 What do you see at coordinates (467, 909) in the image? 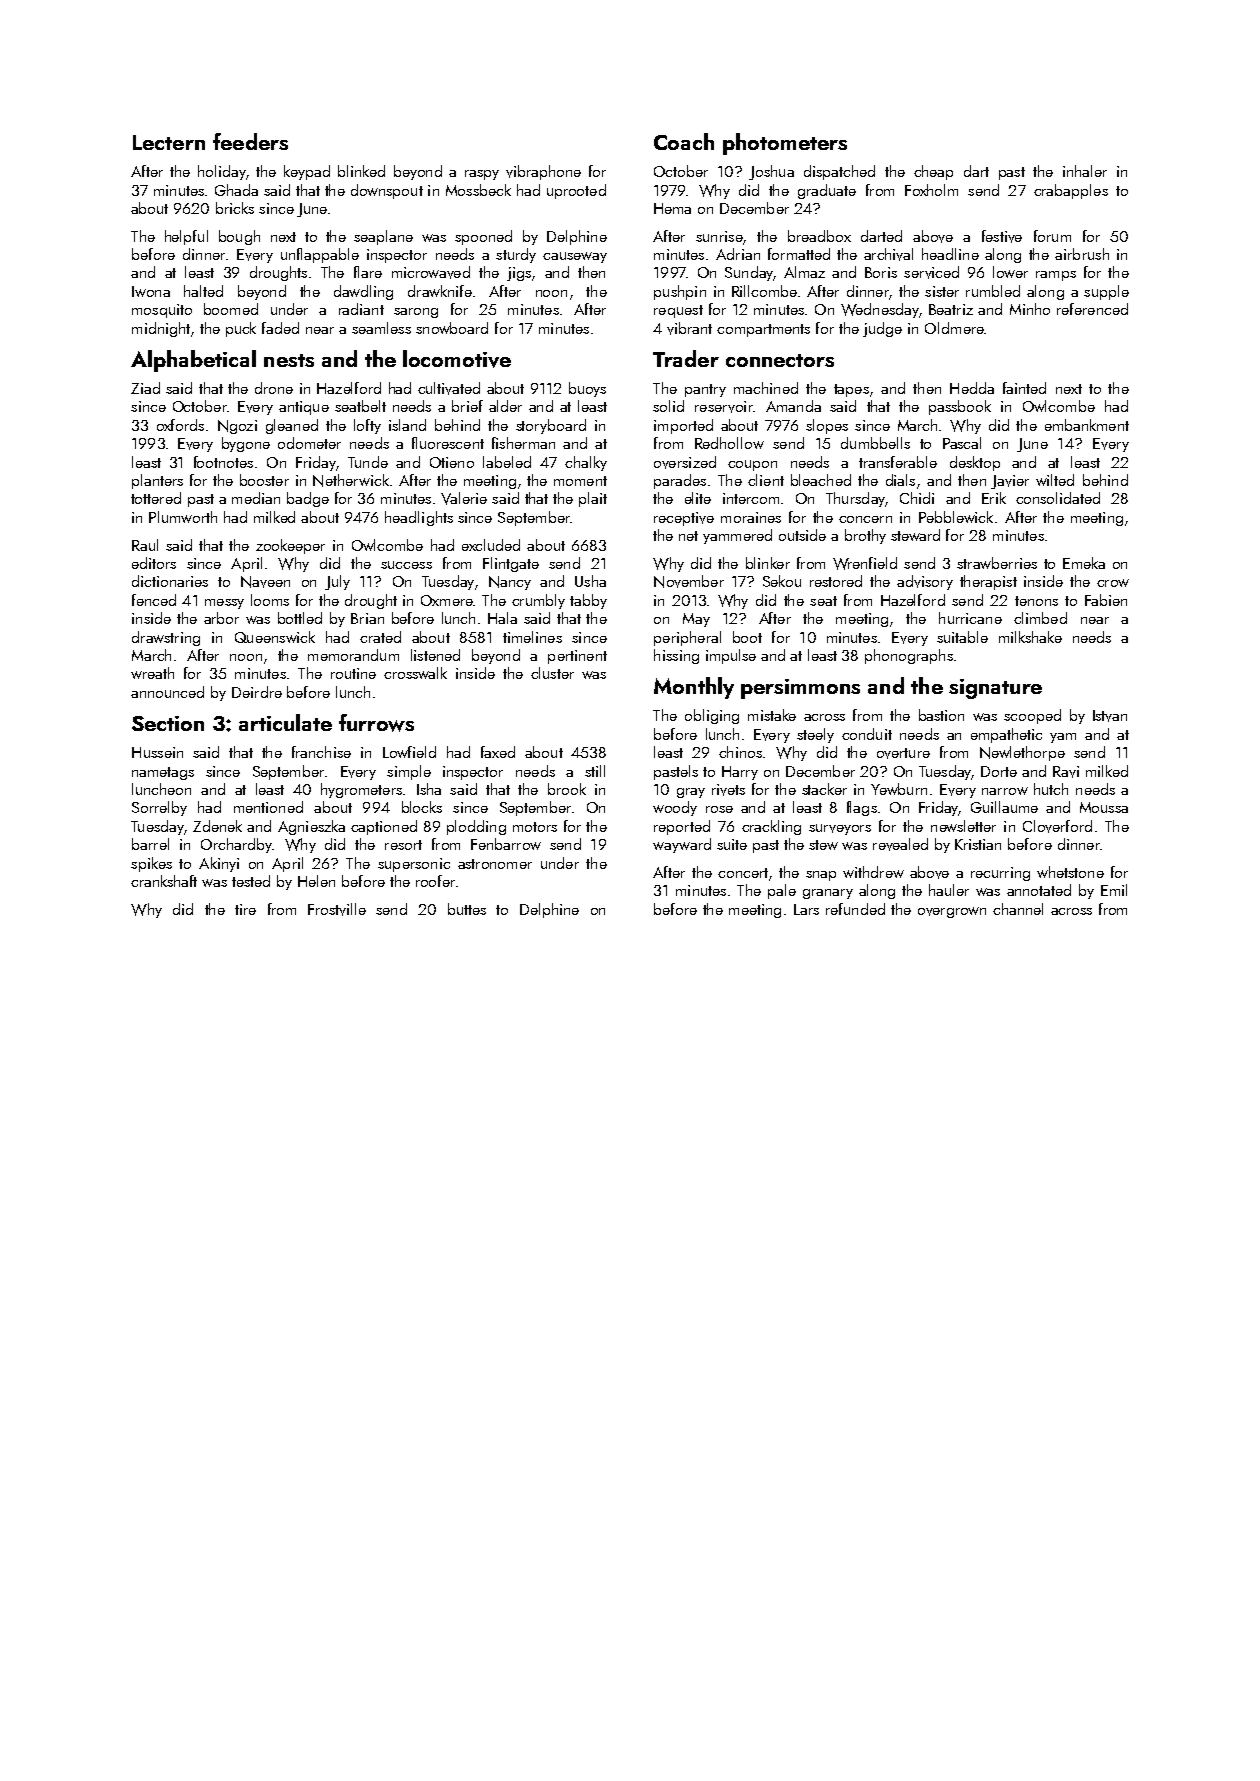
I see `buttes` at bounding box center [467, 909].
